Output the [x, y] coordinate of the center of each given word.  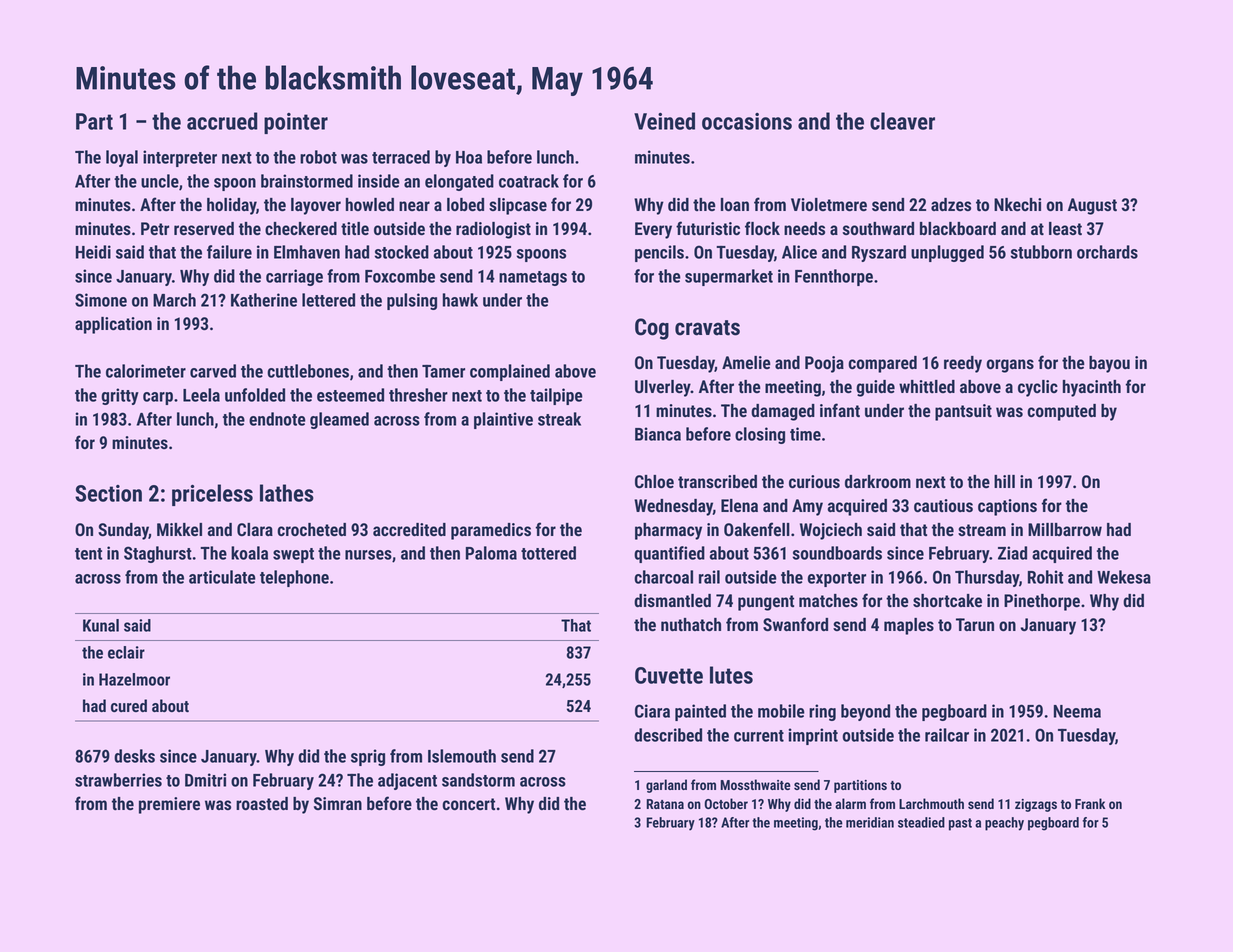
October [726, 803]
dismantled [672, 600]
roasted [262, 803]
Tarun [975, 624]
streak [559, 419]
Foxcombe [400, 276]
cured [129, 705]
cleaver [902, 121]
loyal [122, 158]
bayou [1109, 364]
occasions [747, 121]
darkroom [878, 481]
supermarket [729, 277]
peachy [1004, 824]
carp [158, 398]
